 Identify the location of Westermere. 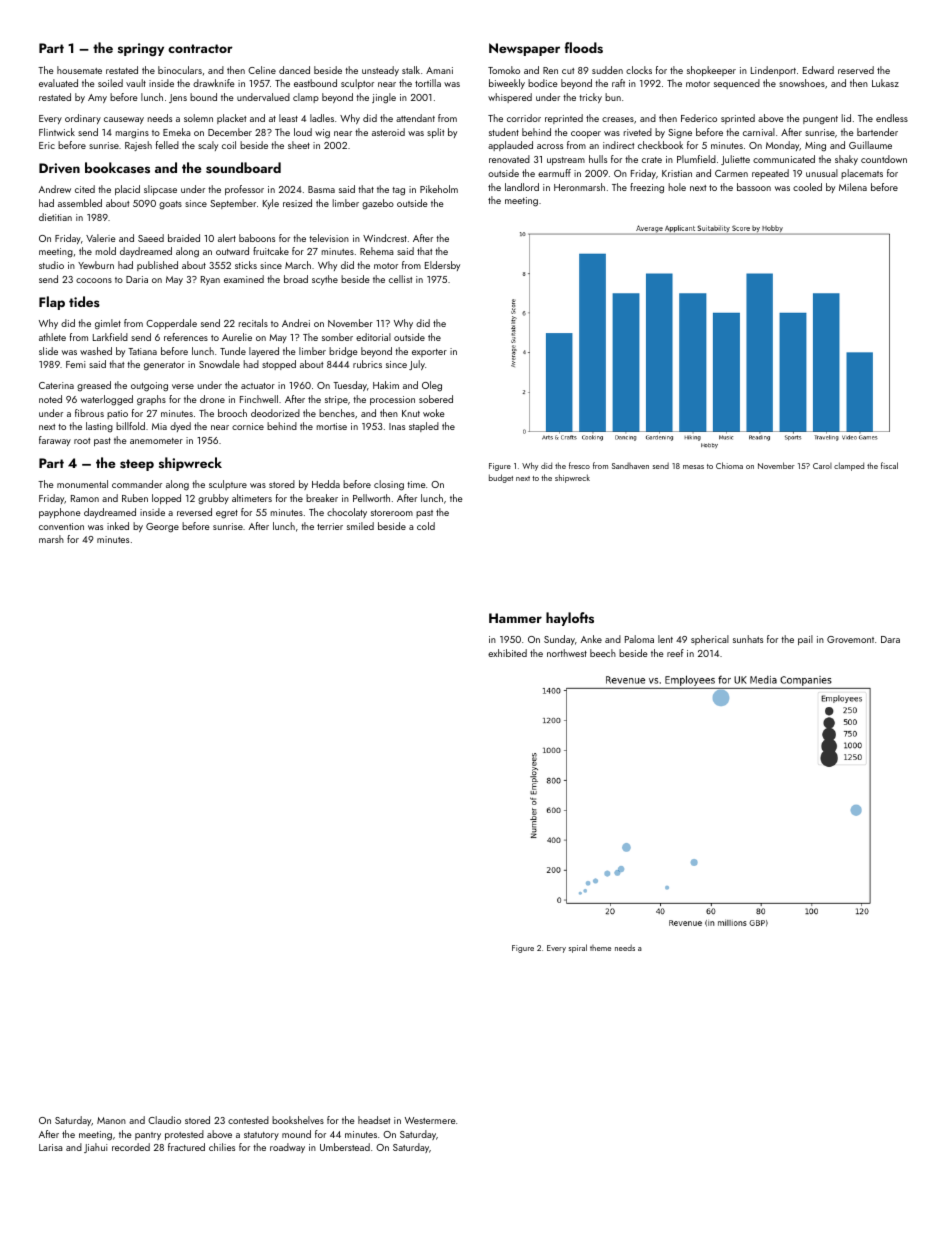
(430, 1120).
